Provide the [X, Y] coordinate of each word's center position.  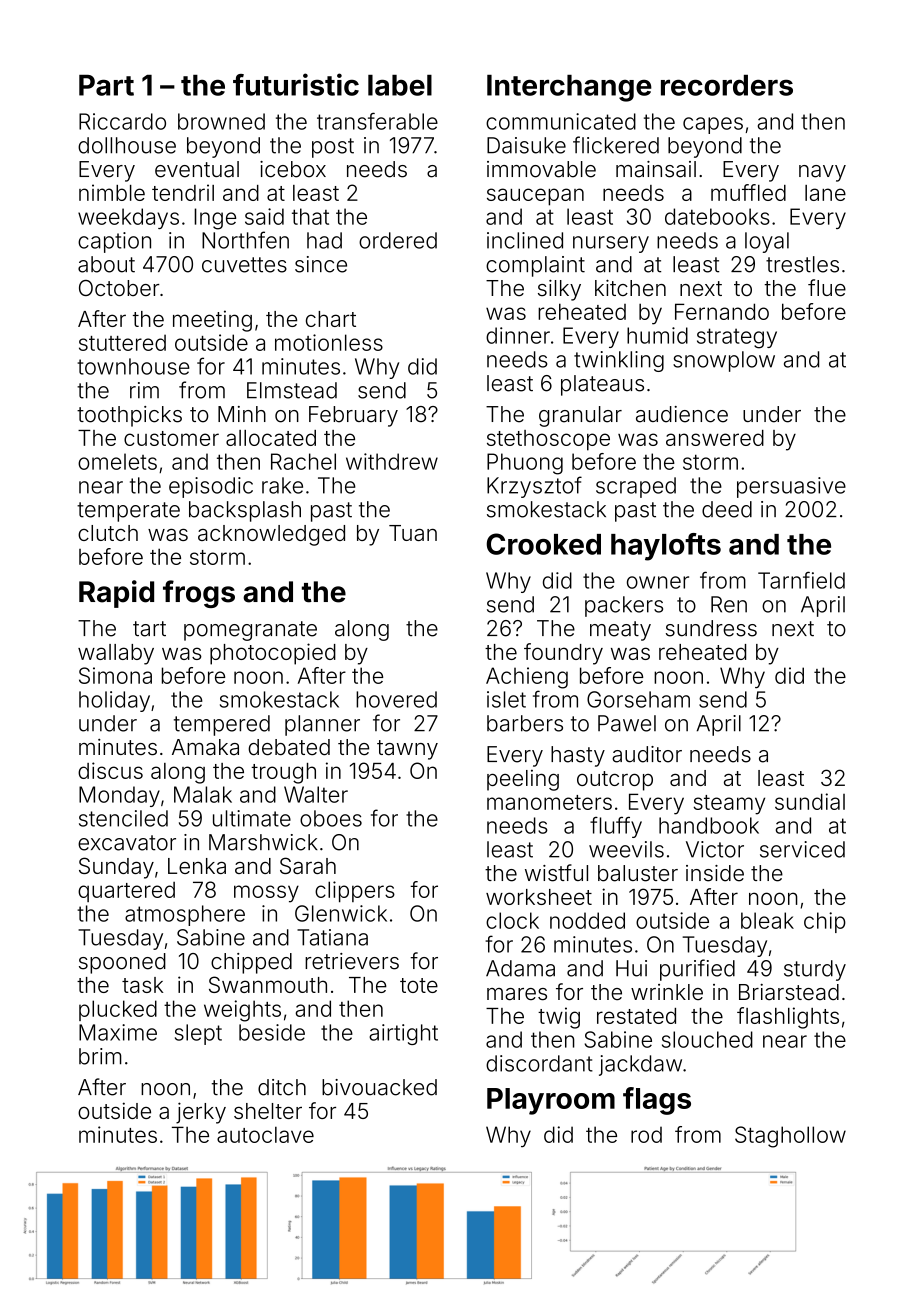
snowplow [724, 361]
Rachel [303, 461]
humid [657, 335]
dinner [518, 335]
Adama [520, 968]
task [142, 985]
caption [114, 242]
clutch [108, 533]
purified [697, 970]
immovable [541, 169]
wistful [556, 873]
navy [822, 173]
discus [110, 770]
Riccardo [122, 121]
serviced [802, 849]
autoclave [265, 1135]
